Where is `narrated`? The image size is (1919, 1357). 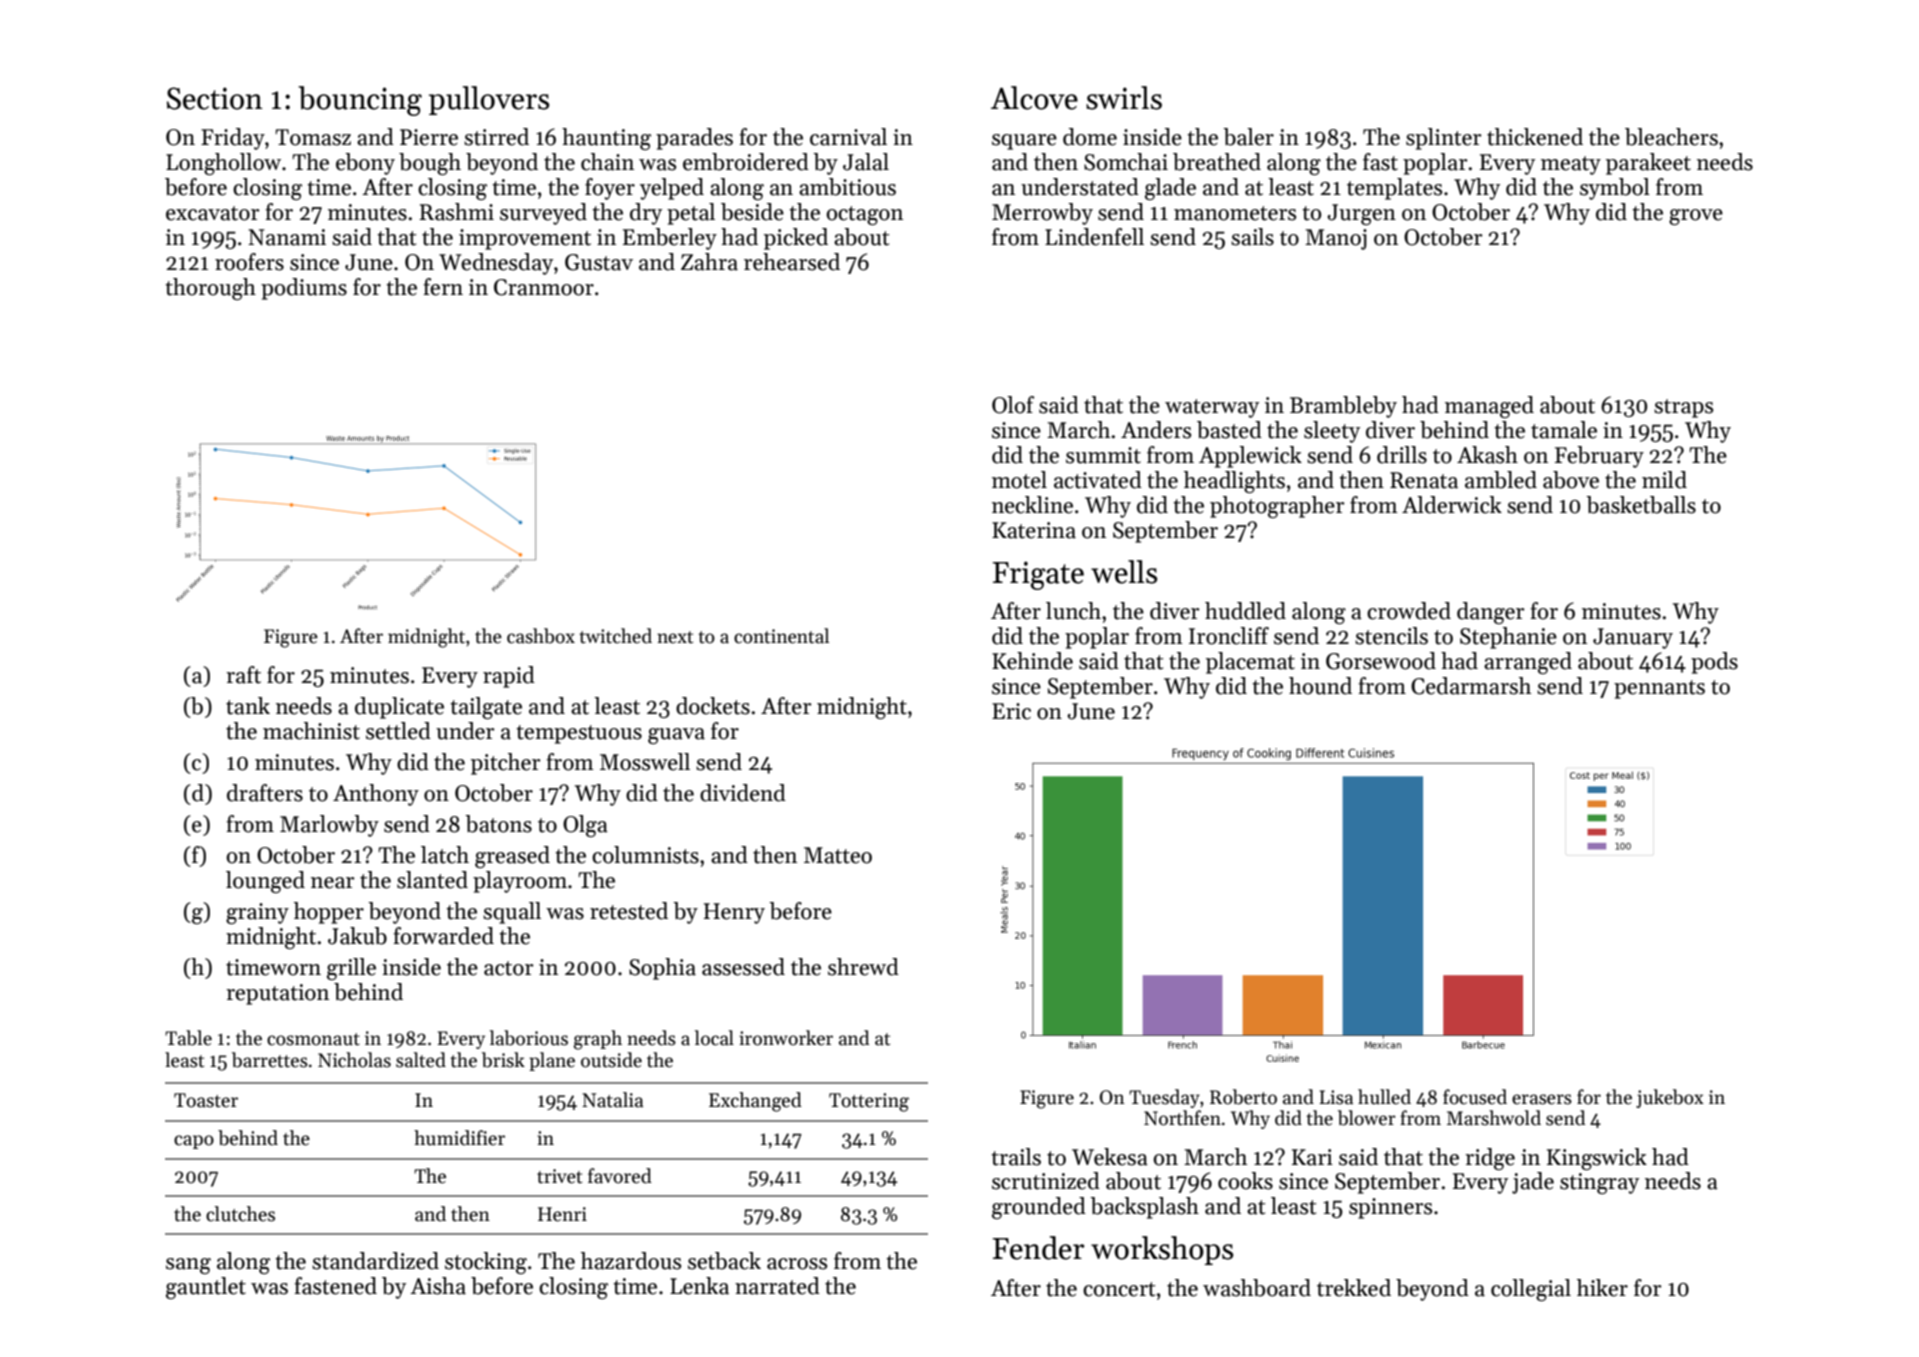
narrated is located at coordinates (777, 1286).
